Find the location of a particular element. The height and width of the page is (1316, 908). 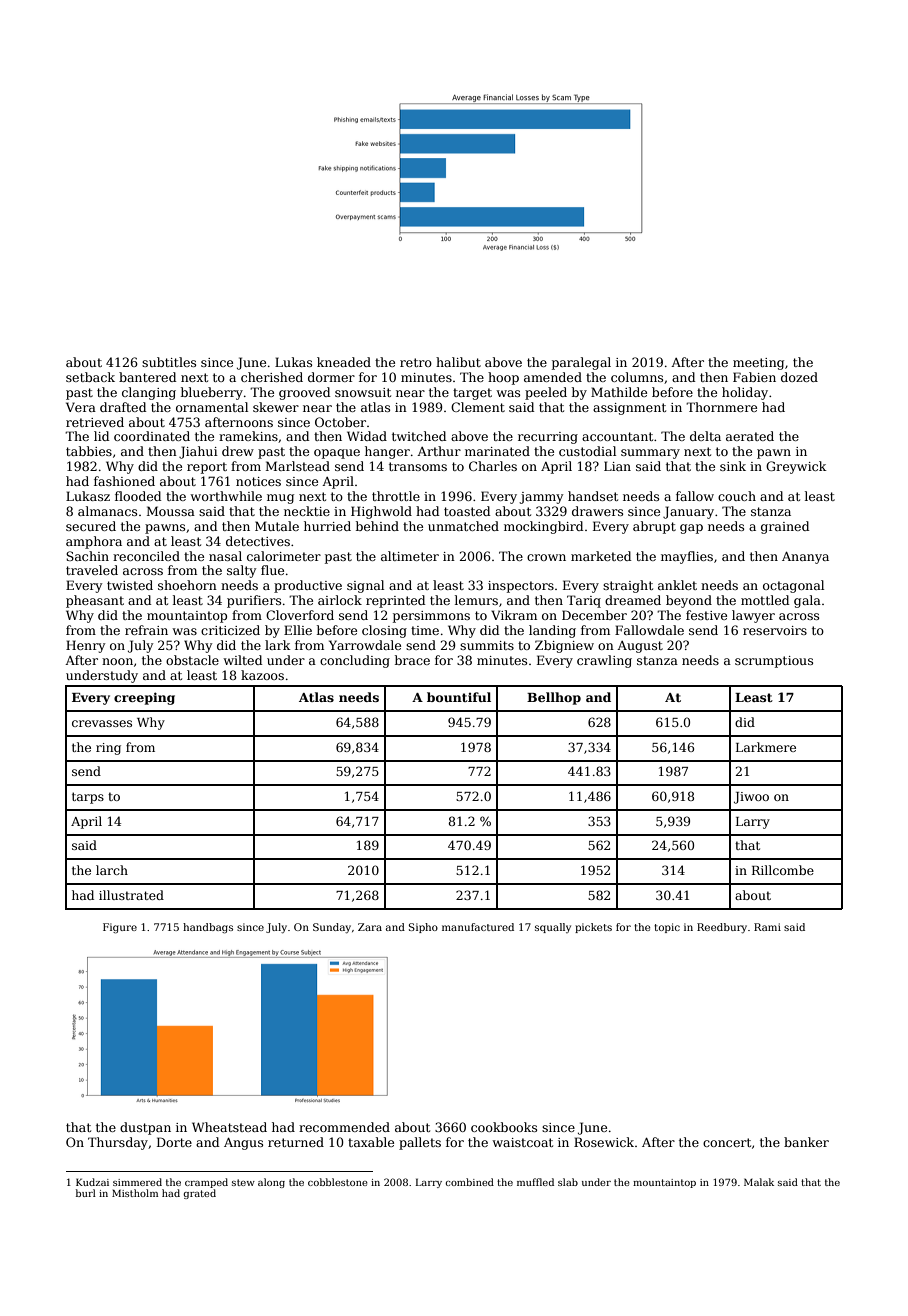

pallets is located at coordinates (420, 1143).
